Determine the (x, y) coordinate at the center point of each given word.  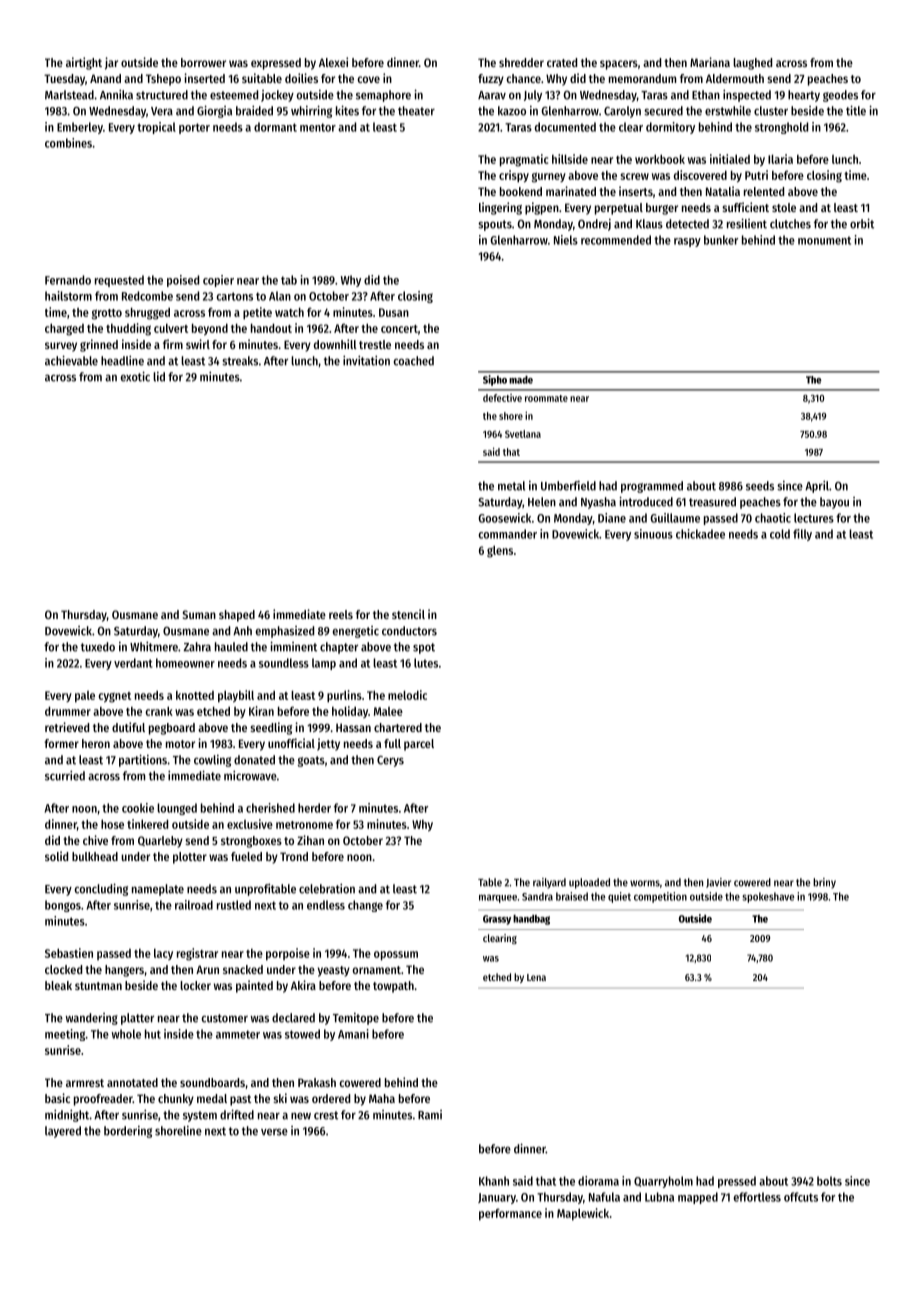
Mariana (710, 62)
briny (824, 883)
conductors (409, 631)
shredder (521, 62)
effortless (757, 1197)
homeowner (185, 663)
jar (111, 63)
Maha (382, 1098)
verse (274, 1132)
